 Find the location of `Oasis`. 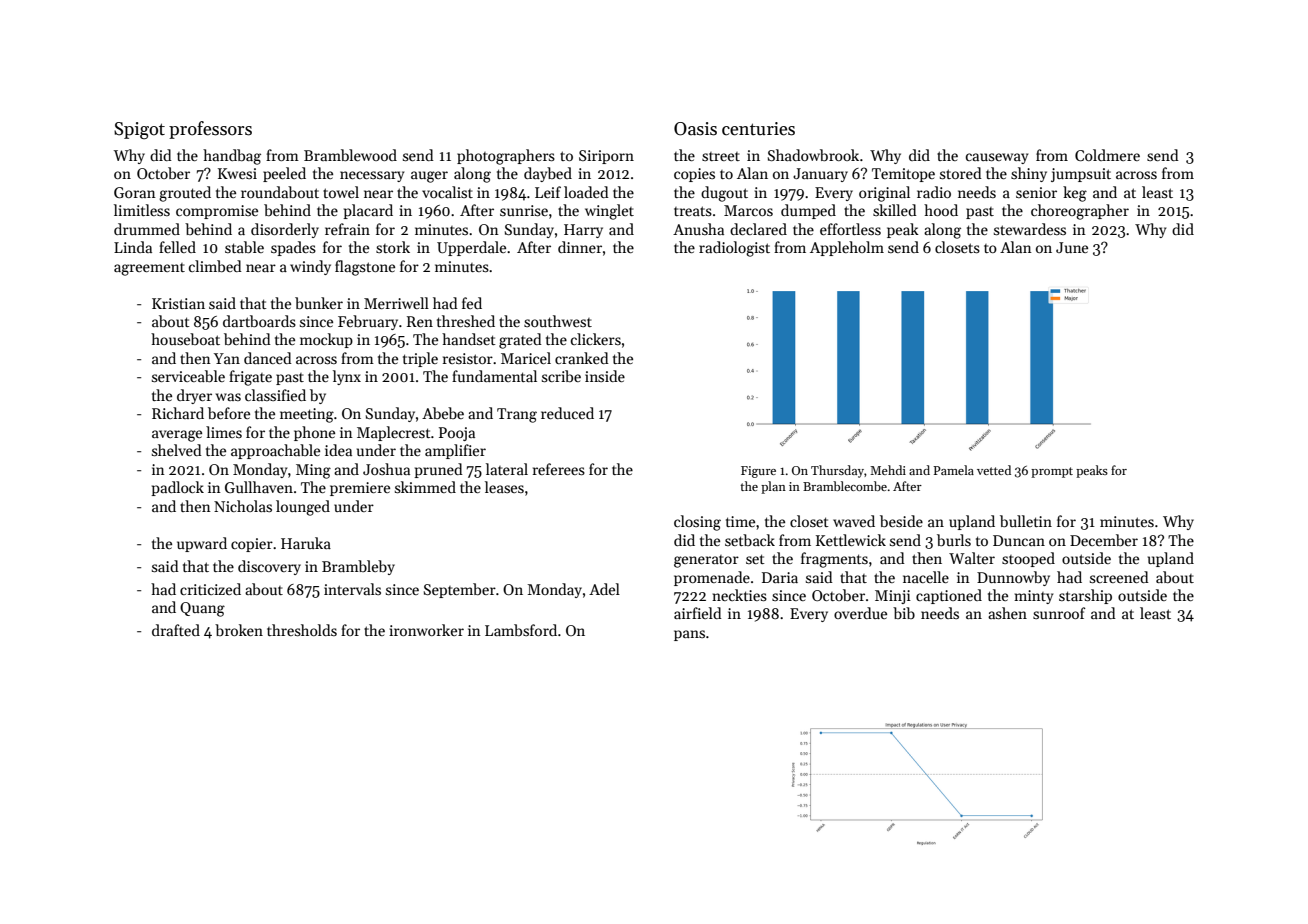

Oasis is located at coordinates (695, 129).
